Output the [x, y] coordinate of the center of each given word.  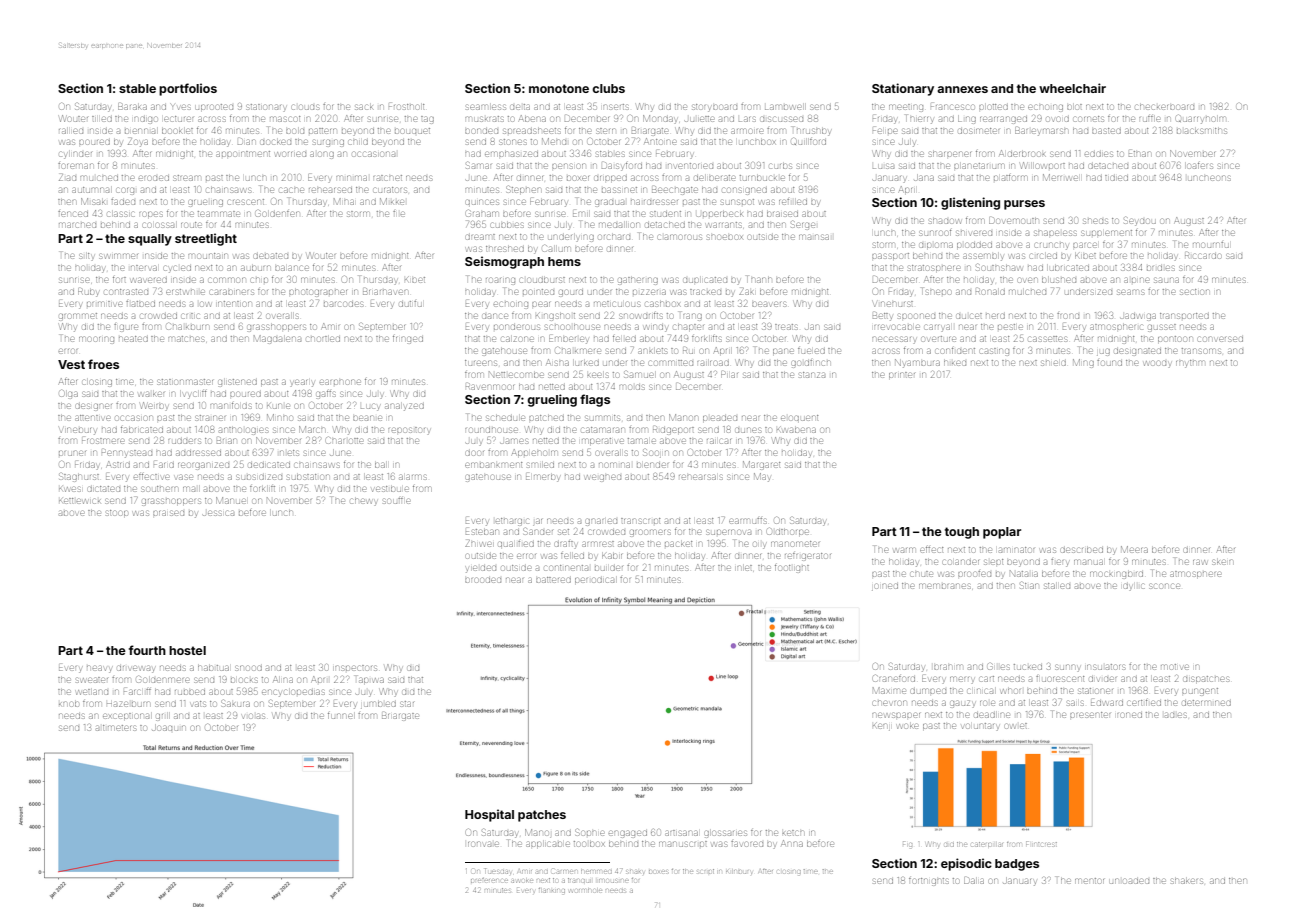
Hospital [489, 815]
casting [994, 352]
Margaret [761, 465]
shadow [945, 221]
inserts [616, 107]
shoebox [725, 237]
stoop [117, 513]
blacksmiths [1202, 131]
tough [962, 533]
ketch [792, 833]
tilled [102, 119]
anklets [653, 351]
